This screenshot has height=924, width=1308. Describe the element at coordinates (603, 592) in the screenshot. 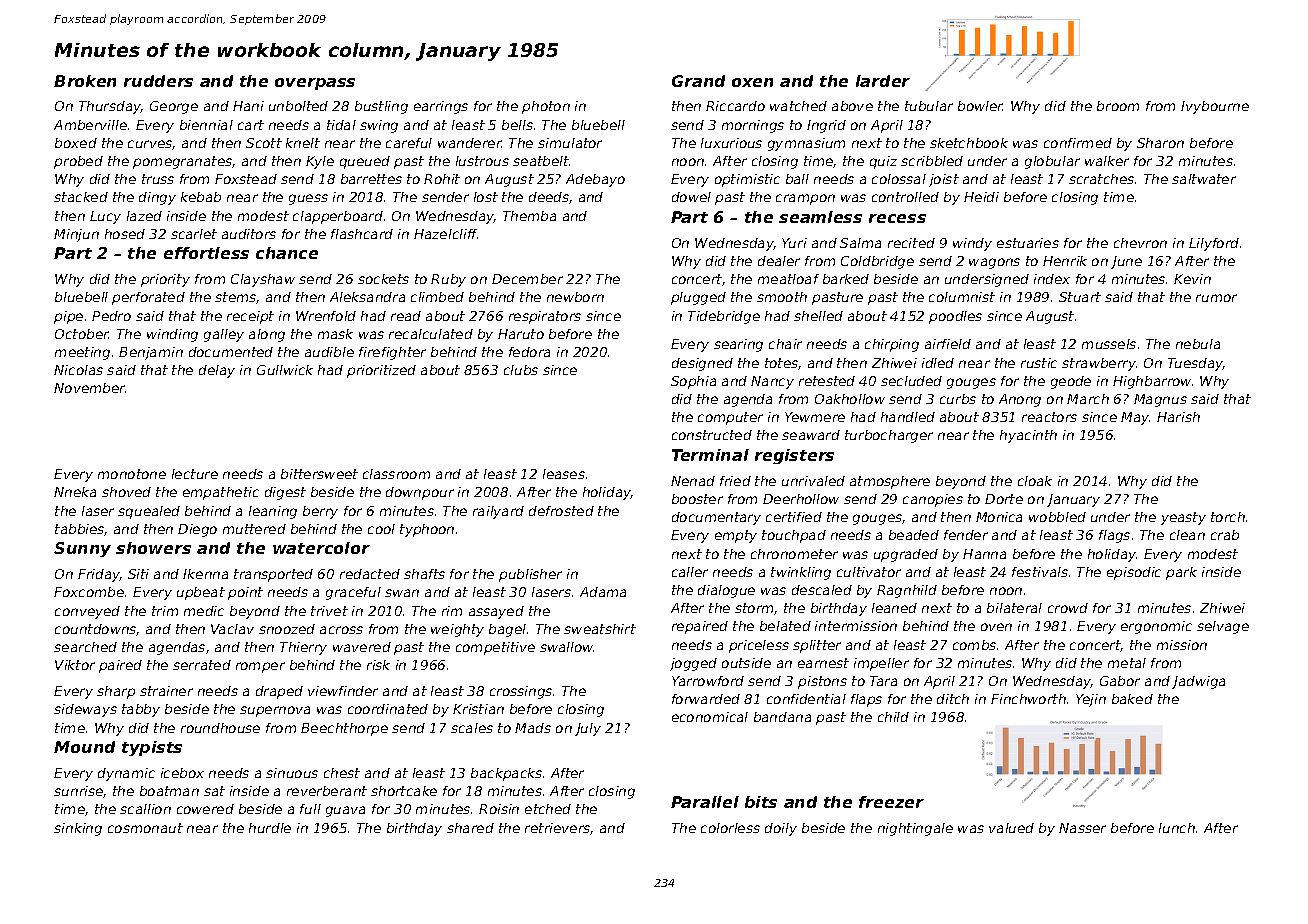

I see `Adama` at that location.
